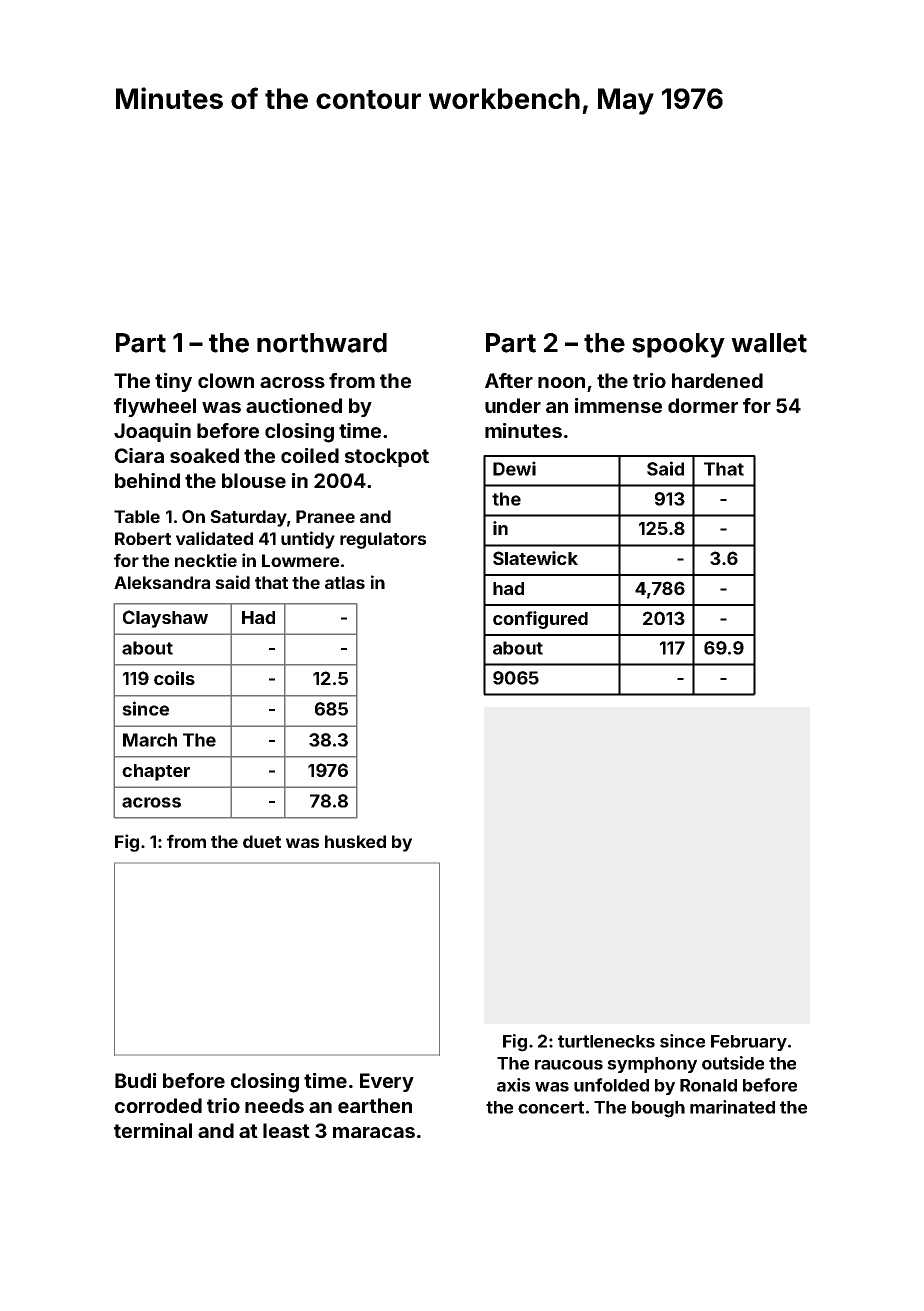 The height and width of the screenshot is (1311, 924). What do you see at coordinates (769, 343) in the screenshot?
I see `wallet` at bounding box center [769, 343].
